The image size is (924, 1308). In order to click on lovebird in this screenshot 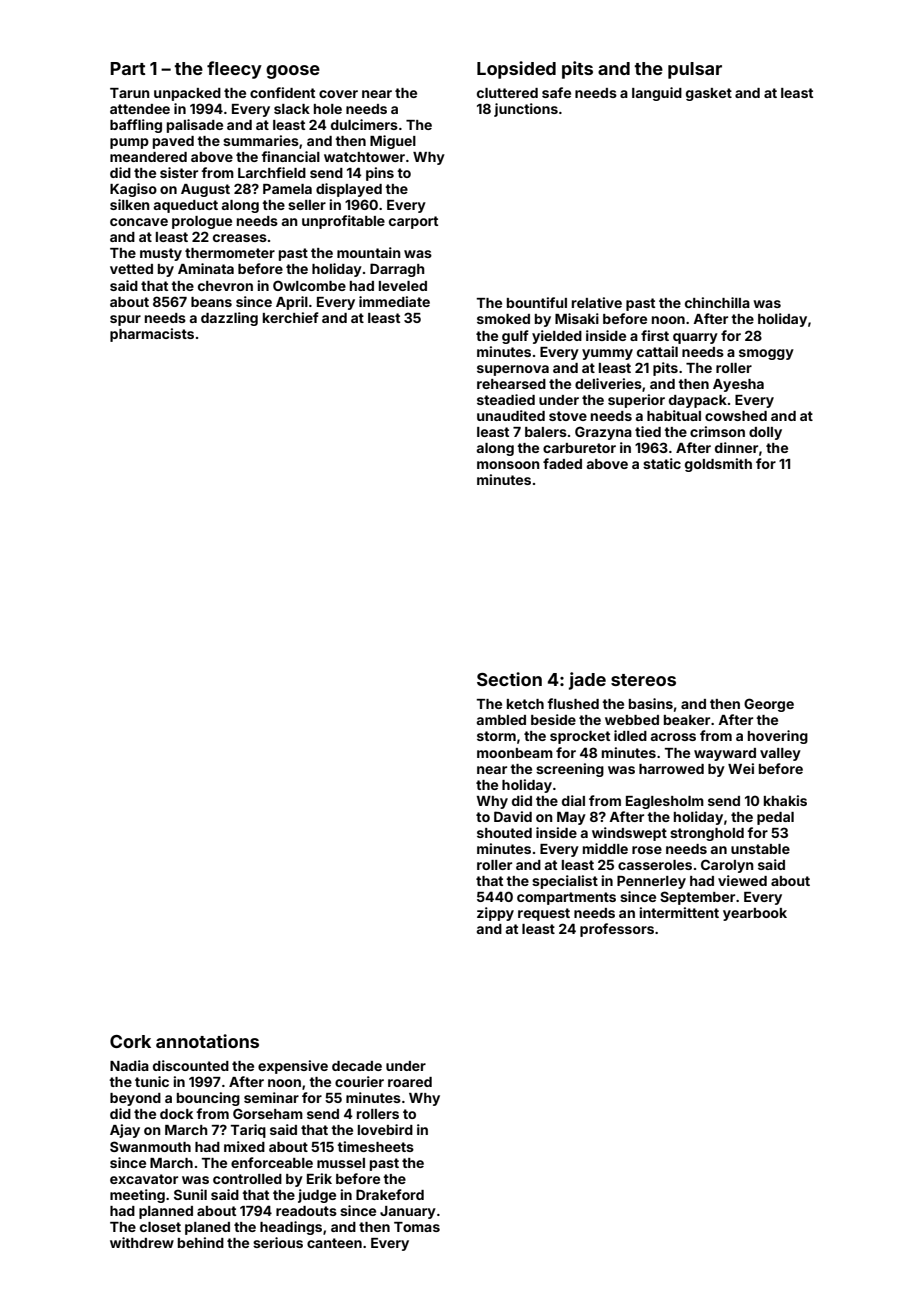, I will do `click(385, 1129)`.
